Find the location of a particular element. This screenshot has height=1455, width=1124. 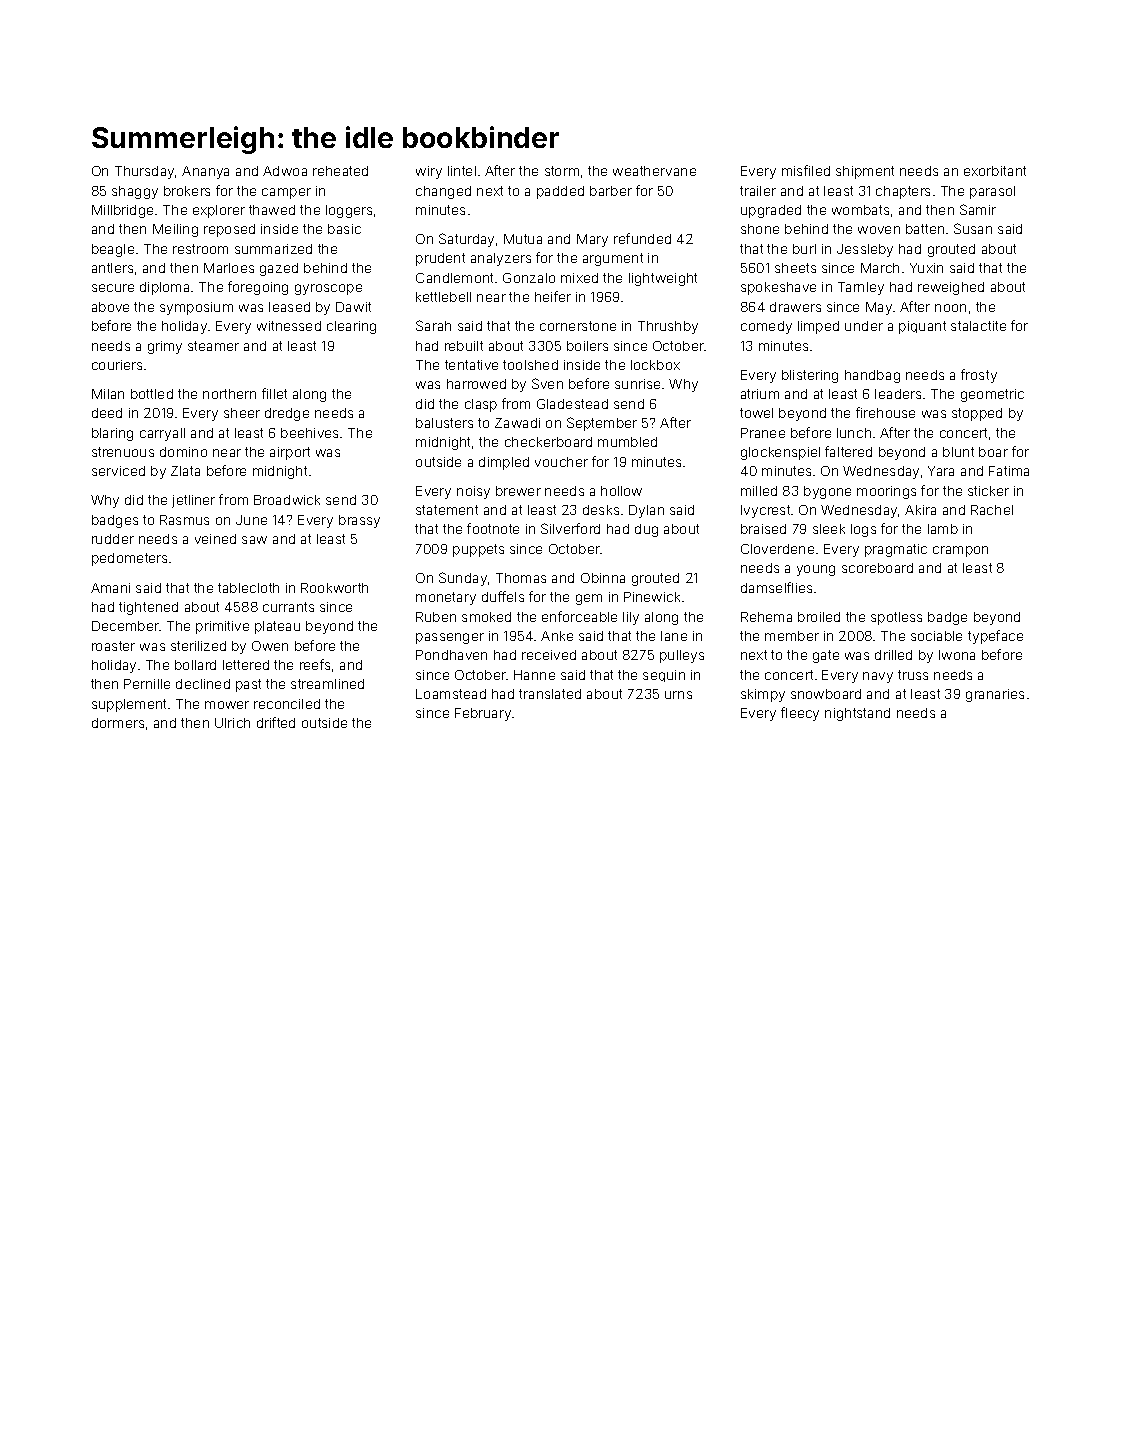

airport is located at coordinates (290, 453).
